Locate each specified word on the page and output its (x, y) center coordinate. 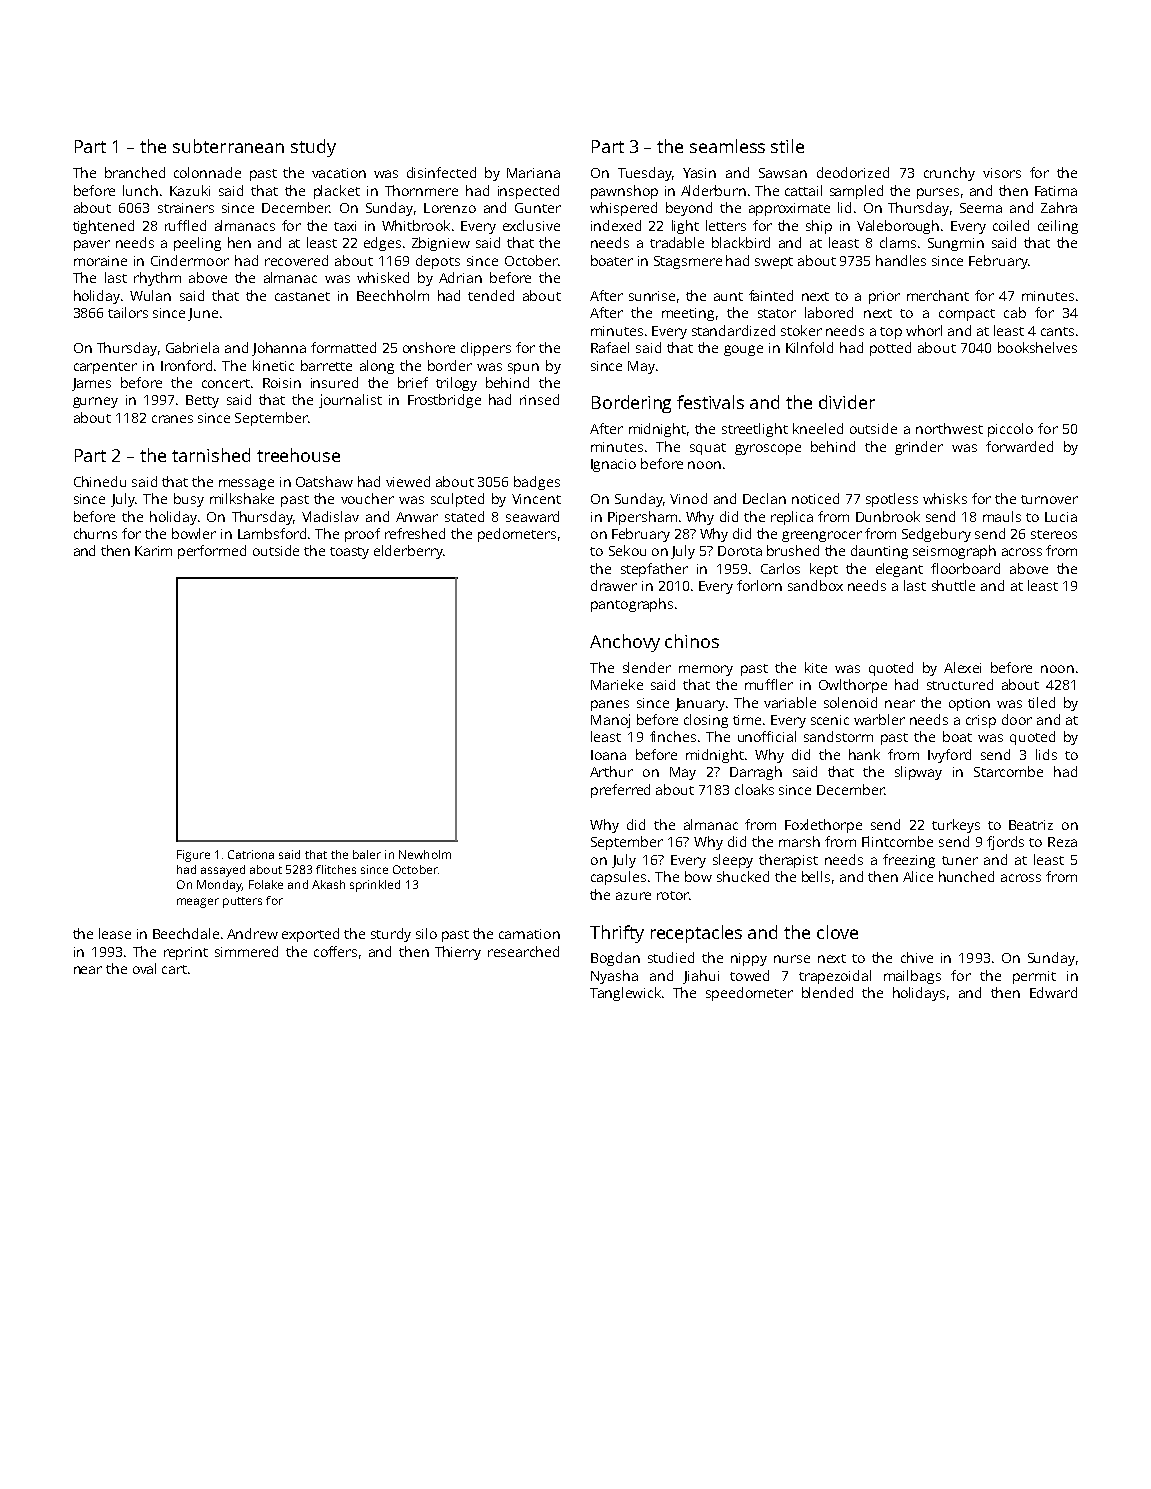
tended (491, 295)
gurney (95, 402)
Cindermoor (190, 260)
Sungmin (956, 244)
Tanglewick (625, 994)
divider (847, 402)
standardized (733, 330)
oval (144, 968)
